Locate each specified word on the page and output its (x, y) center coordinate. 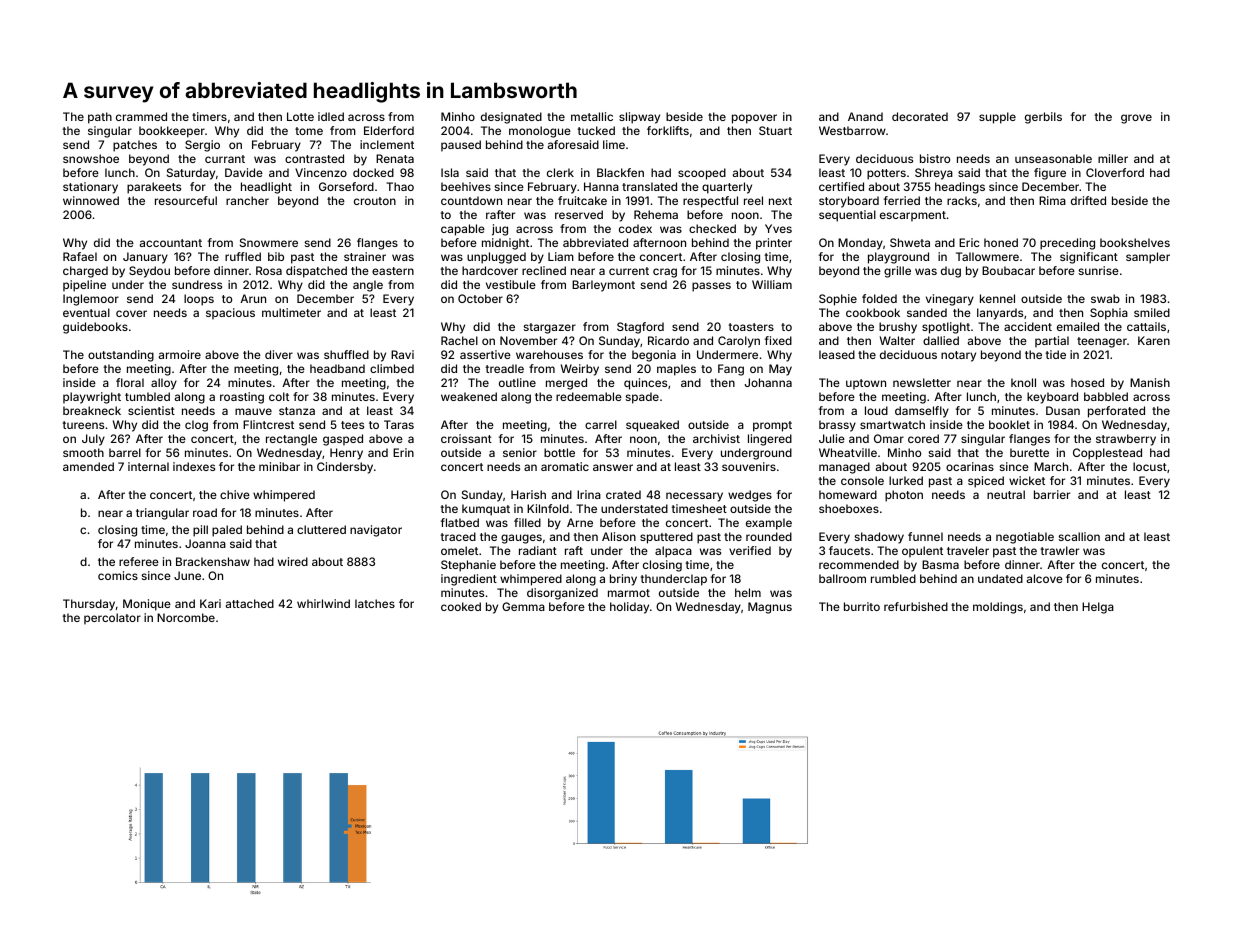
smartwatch (892, 424)
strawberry (1126, 440)
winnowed (91, 200)
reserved (579, 214)
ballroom (842, 578)
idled (331, 116)
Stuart (775, 130)
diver (279, 354)
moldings (998, 608)
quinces (645, 384)
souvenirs (749, 466)
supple (997, 118)
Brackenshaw (213, 561)
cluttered (321, 529)
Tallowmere (987, 256)
